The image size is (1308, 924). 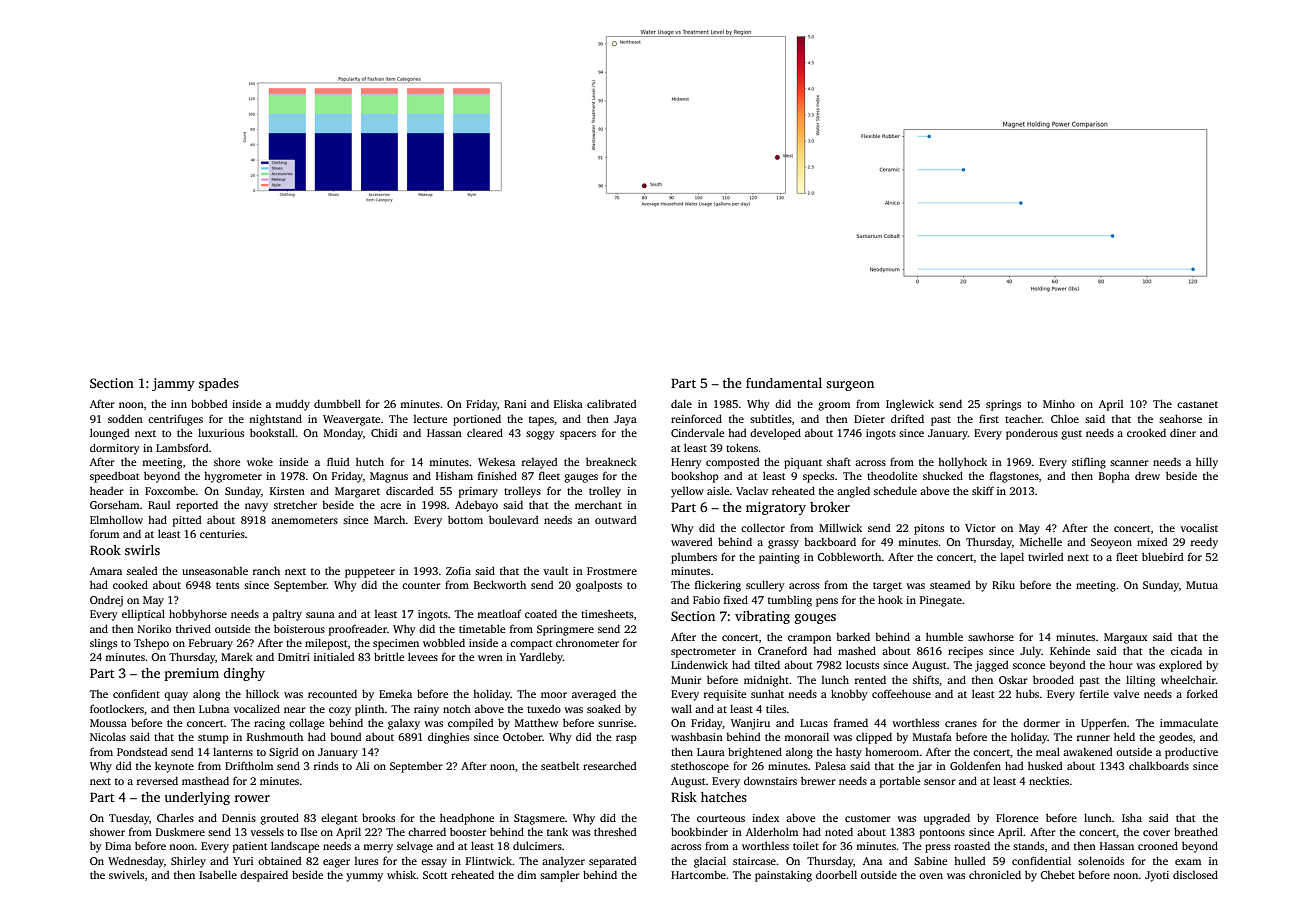 I want to click on wavered, so click(x=691, y=542).
